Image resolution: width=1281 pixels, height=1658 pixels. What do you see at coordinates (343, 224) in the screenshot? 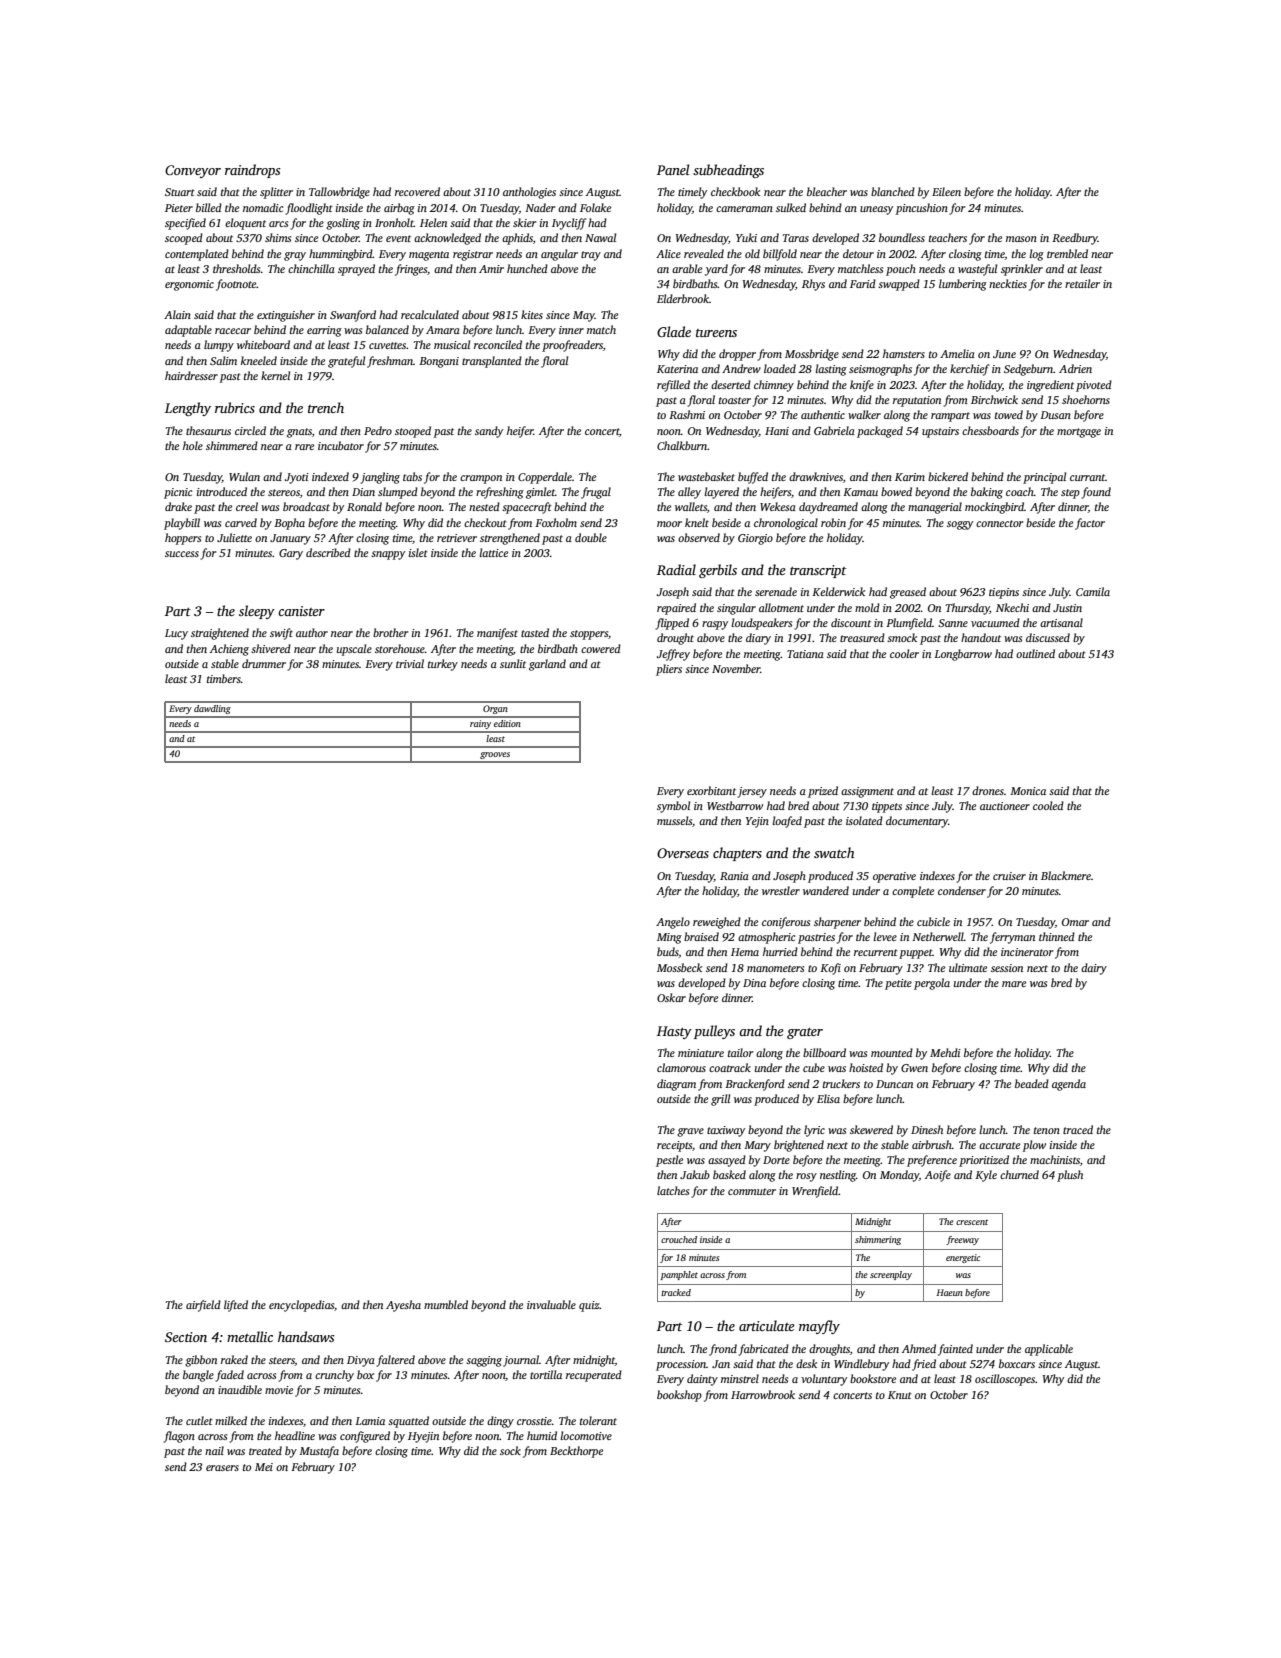
I see `gosling` at bounding box center [343, 224].
